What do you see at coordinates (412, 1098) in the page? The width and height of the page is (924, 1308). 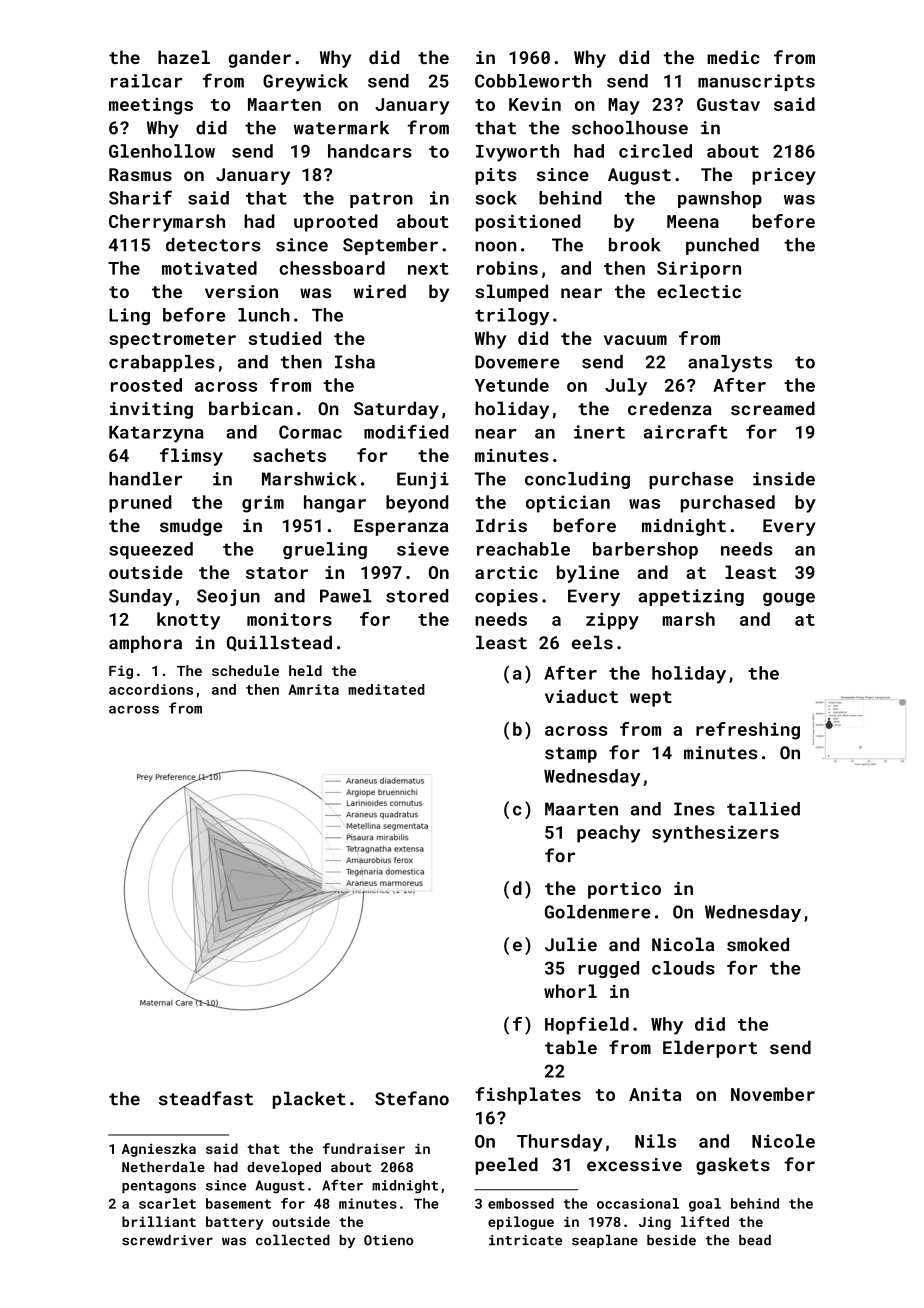 I see `Stefano` at bounding box center [412, 1098].
